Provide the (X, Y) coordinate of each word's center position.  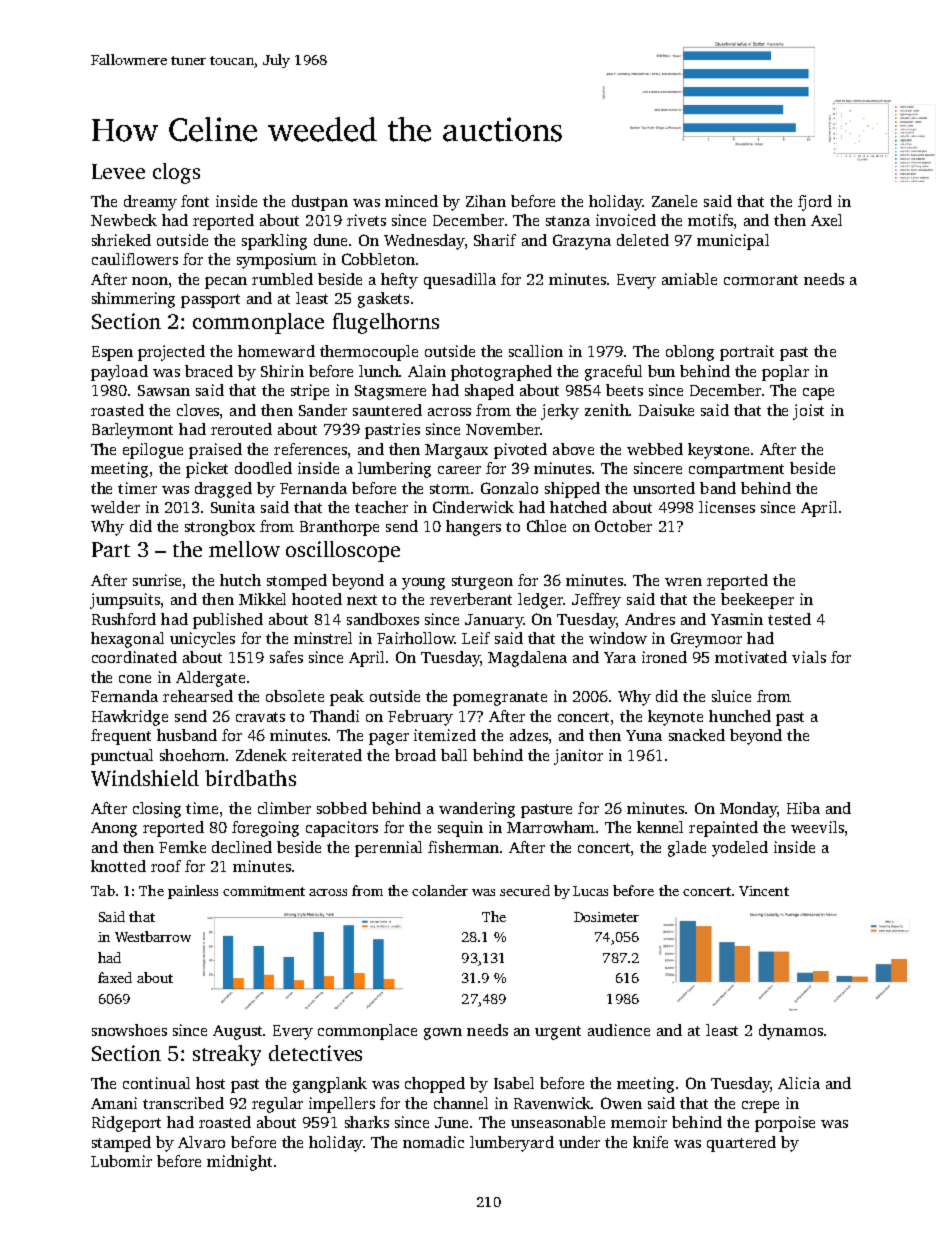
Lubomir (121, 1161)
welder (115, 507)
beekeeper (757, 601)
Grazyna (582, 242)
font (195, 201)
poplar (785, 373)
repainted (723, 829)
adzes (529, 735)
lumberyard (512, 1144)
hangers (473, 528)
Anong (114, 829)
